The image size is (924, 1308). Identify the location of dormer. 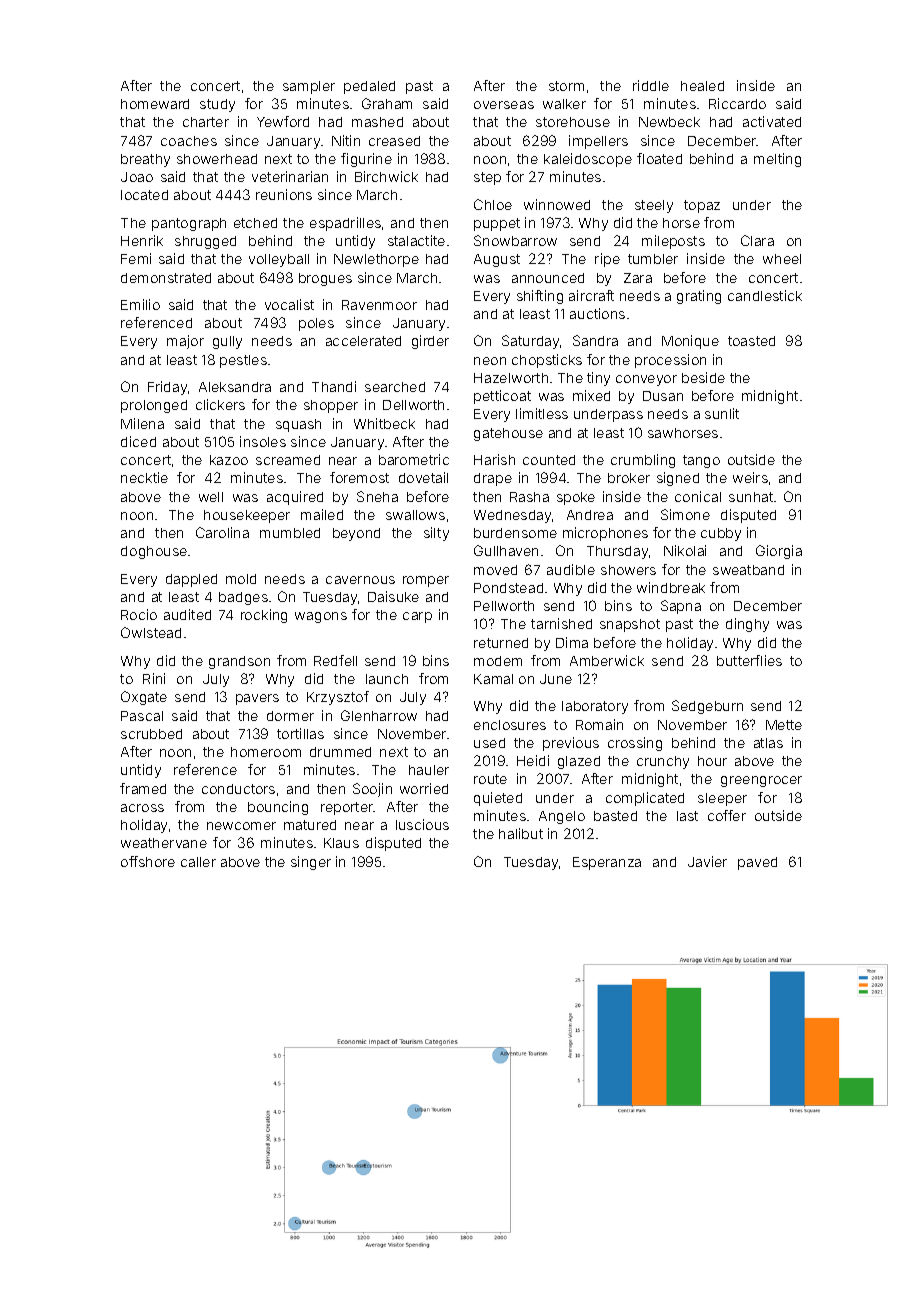
(290, 716).
